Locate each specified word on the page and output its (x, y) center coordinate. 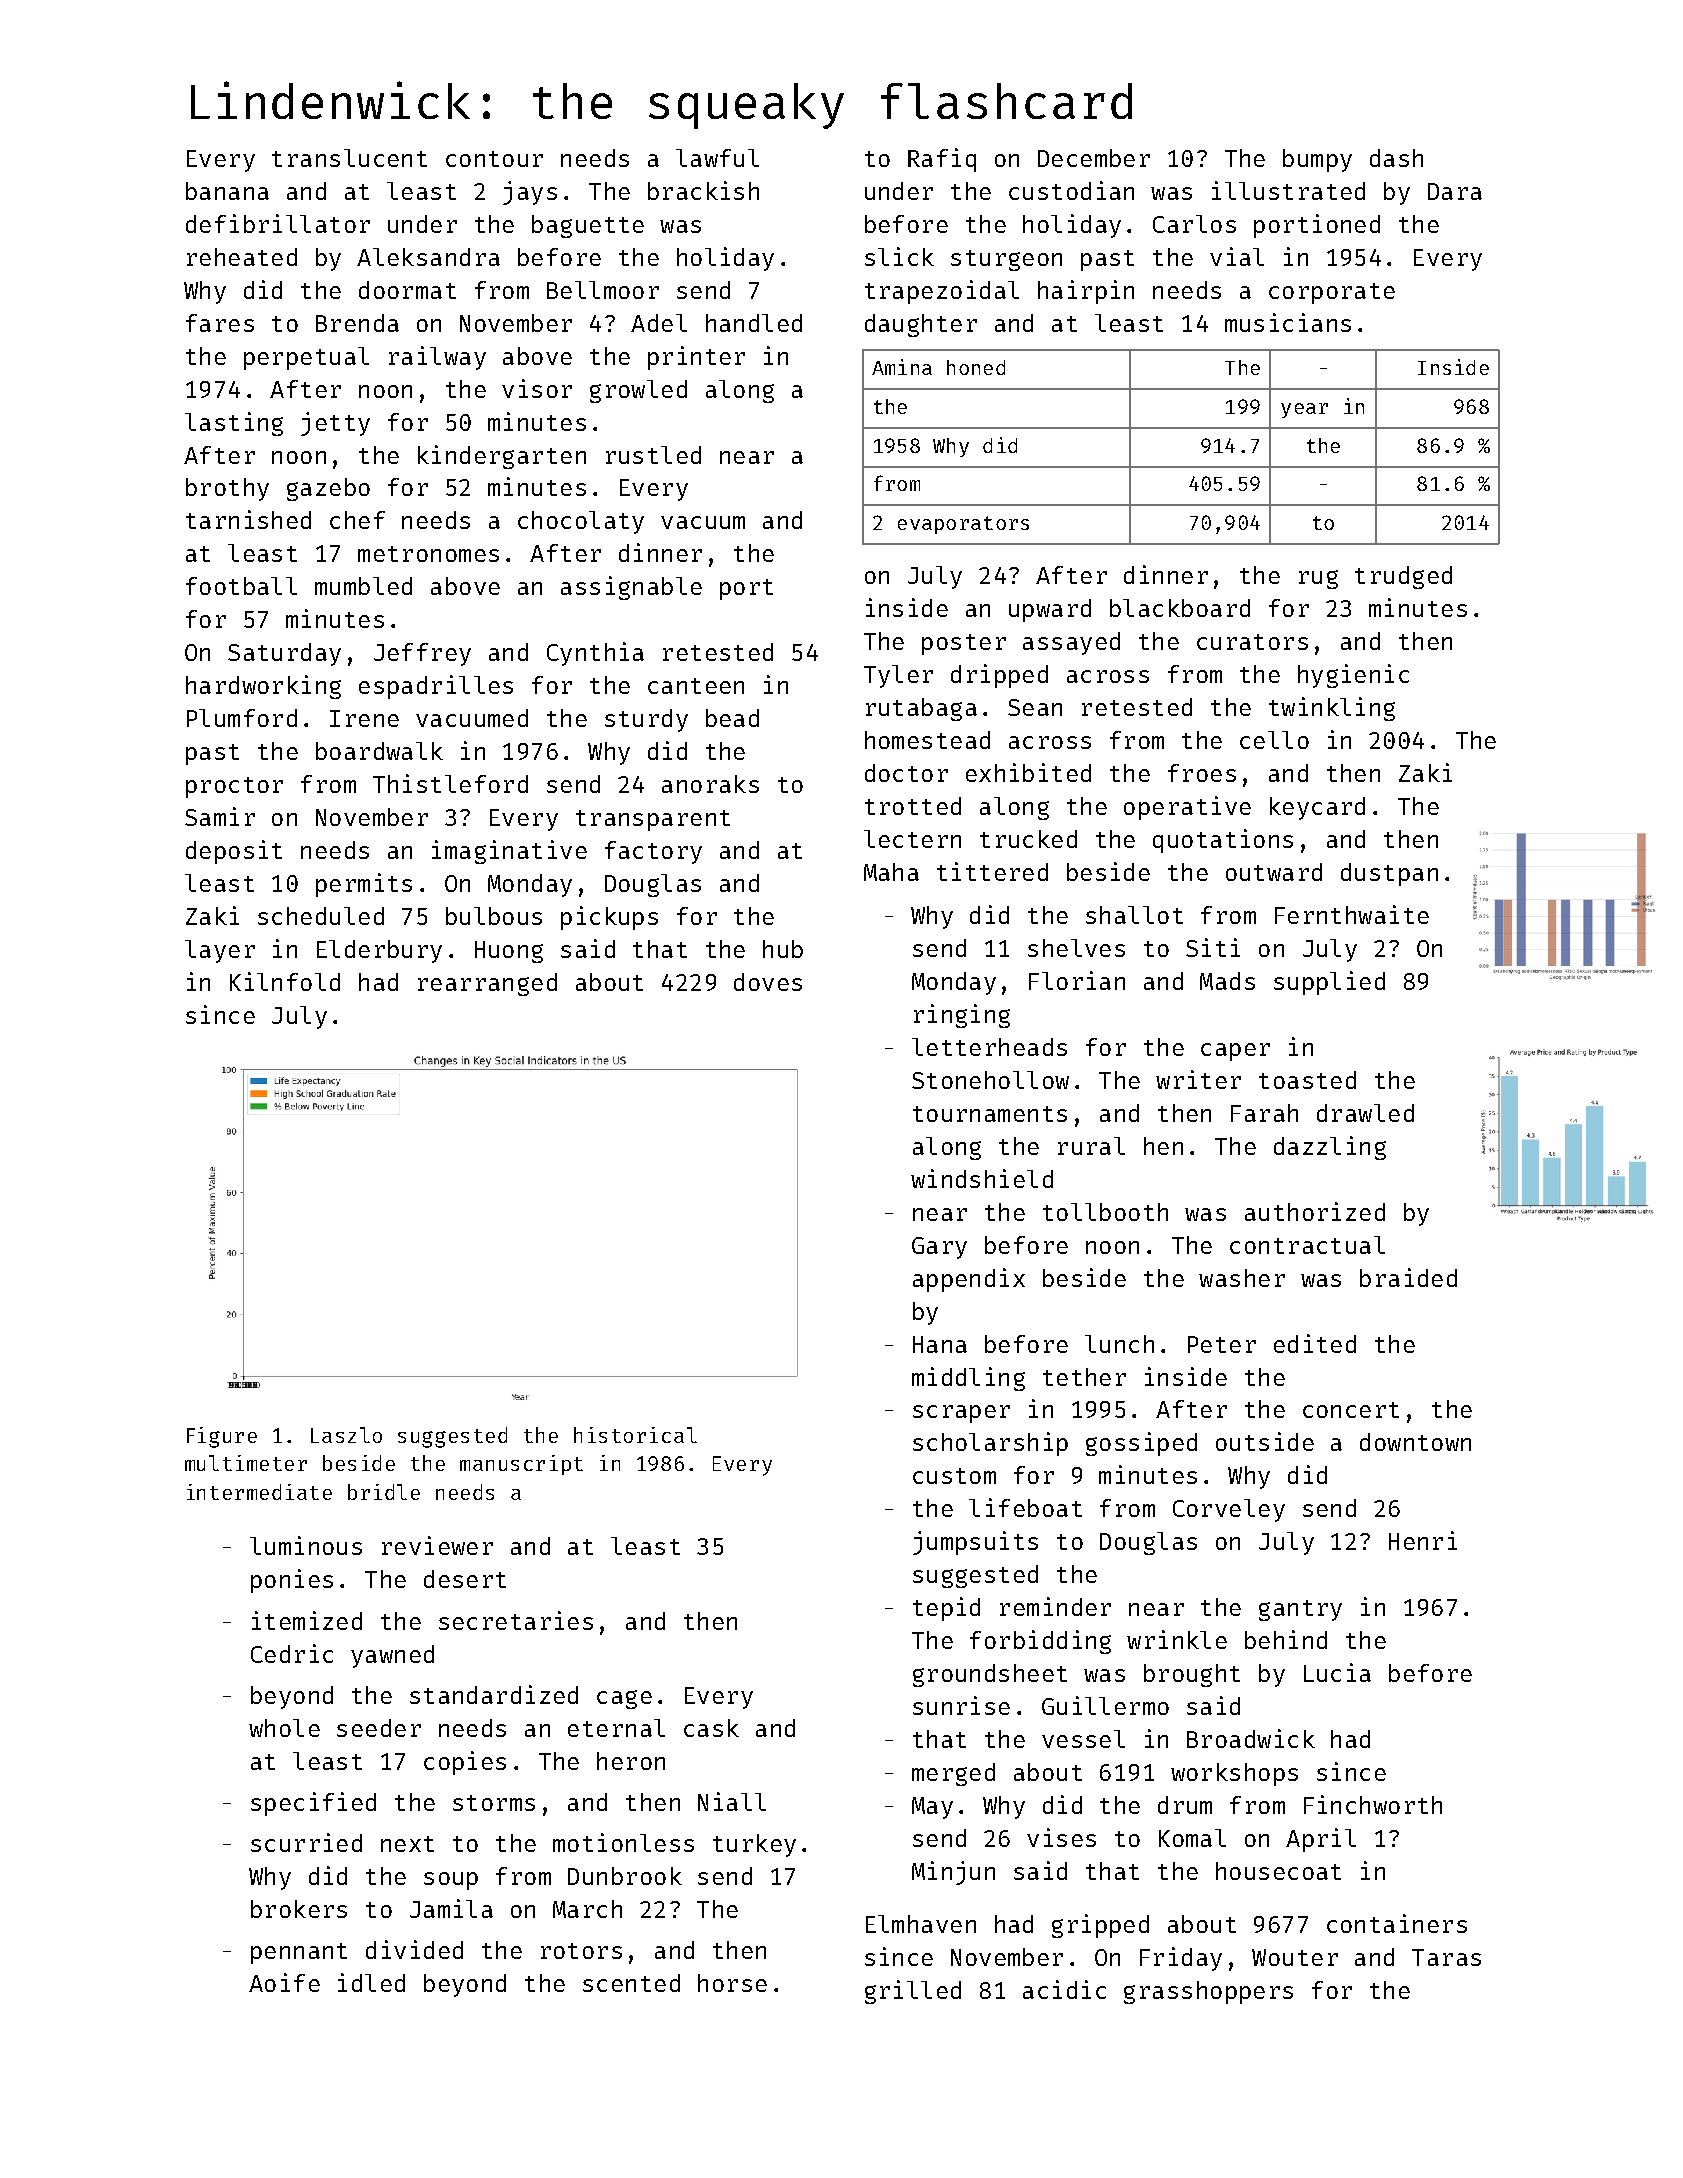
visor (537, 388)
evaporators (963, 525)
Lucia (1337, 1672)
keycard (1317, 808)
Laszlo (346, 1435)
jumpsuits (975, 1543)
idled (371, 1982)
